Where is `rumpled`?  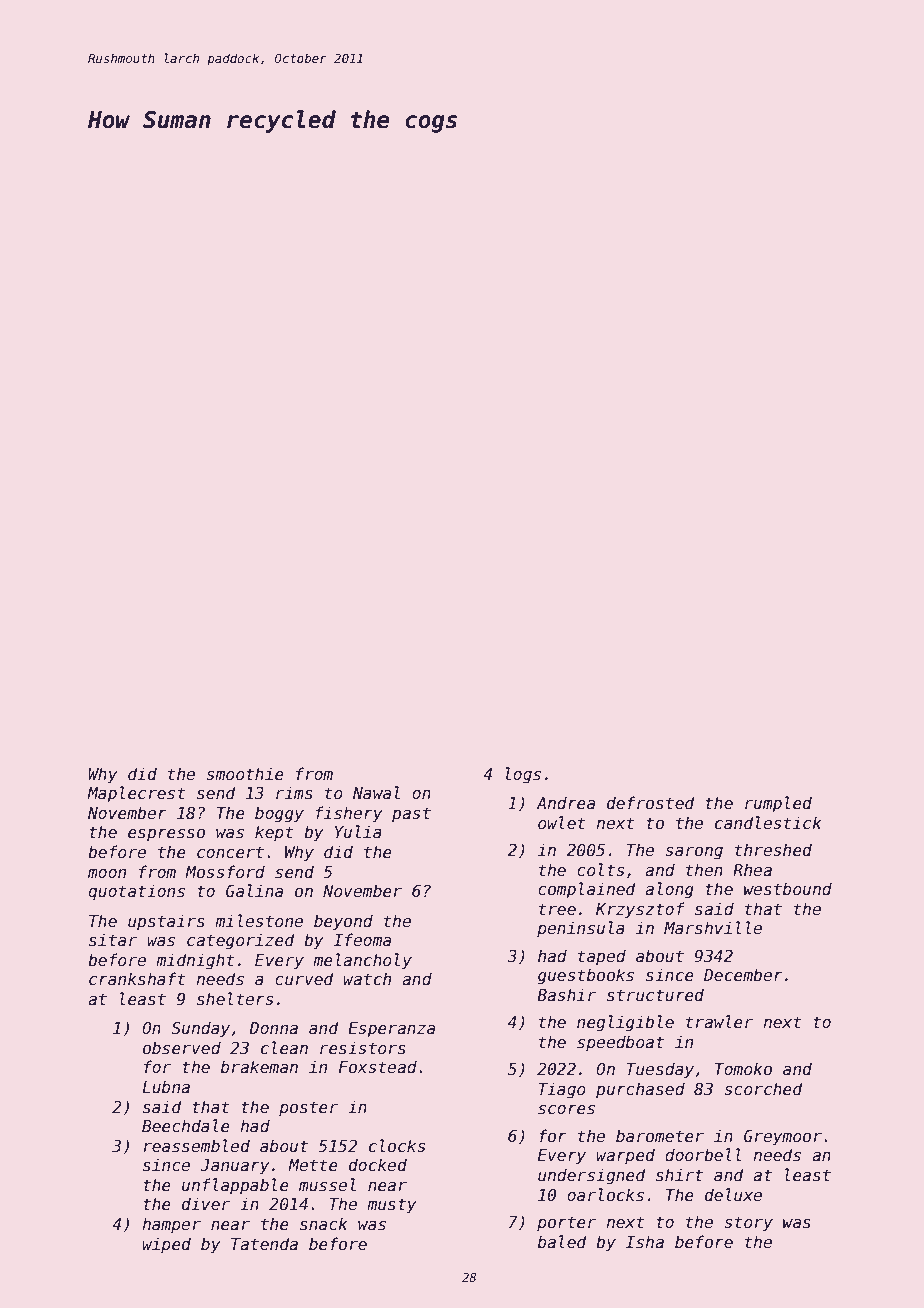
rumpled is located at coordinates (778, 804).
